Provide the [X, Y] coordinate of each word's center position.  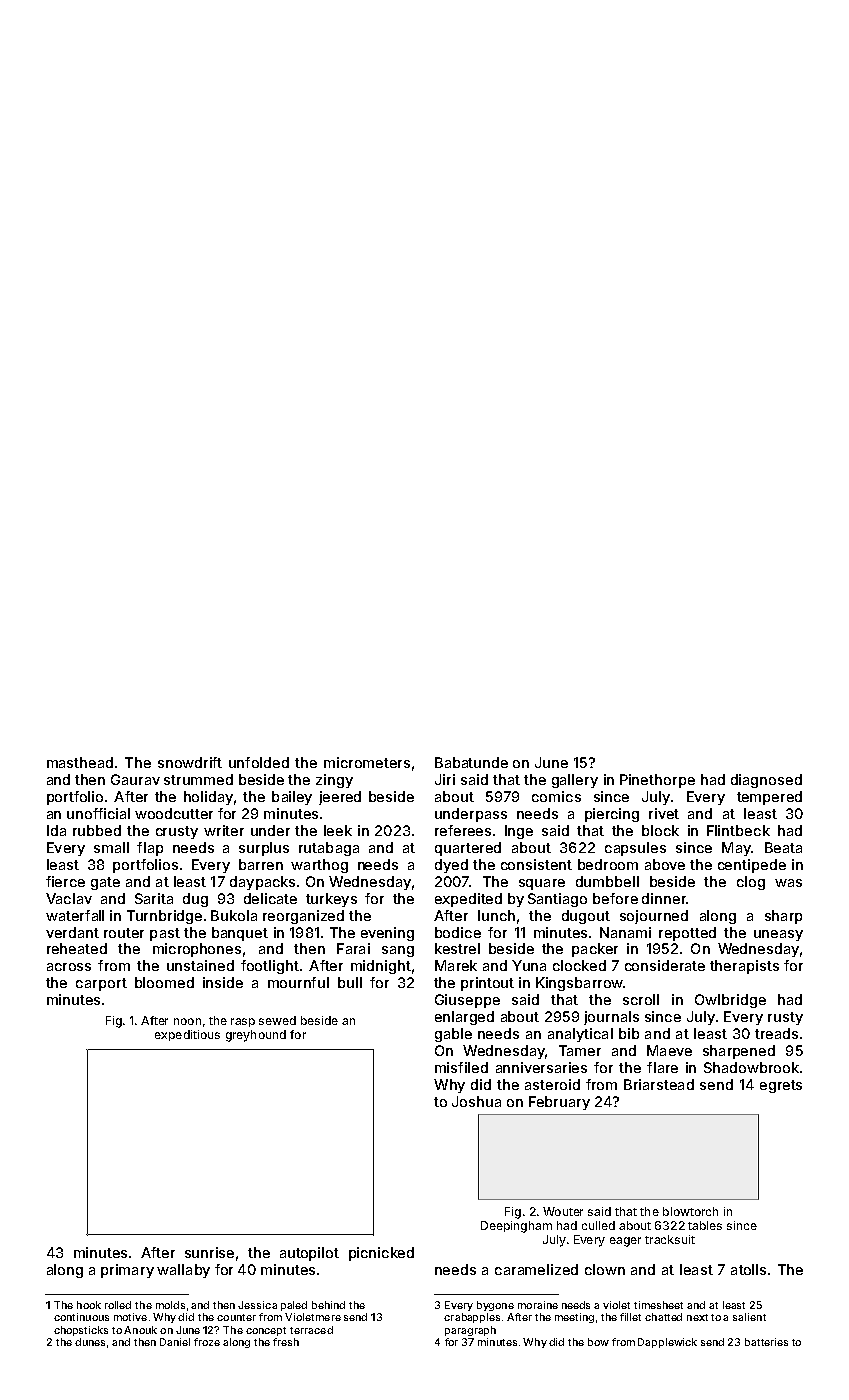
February [559, 1103]
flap [150, 849]
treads [776, 1033]
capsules [635, 849]
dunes [90, 1342]
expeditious [187, 1035]
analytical [580, 1035]
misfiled [461, 1067]
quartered [468, 849]
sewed [277, 1020]
